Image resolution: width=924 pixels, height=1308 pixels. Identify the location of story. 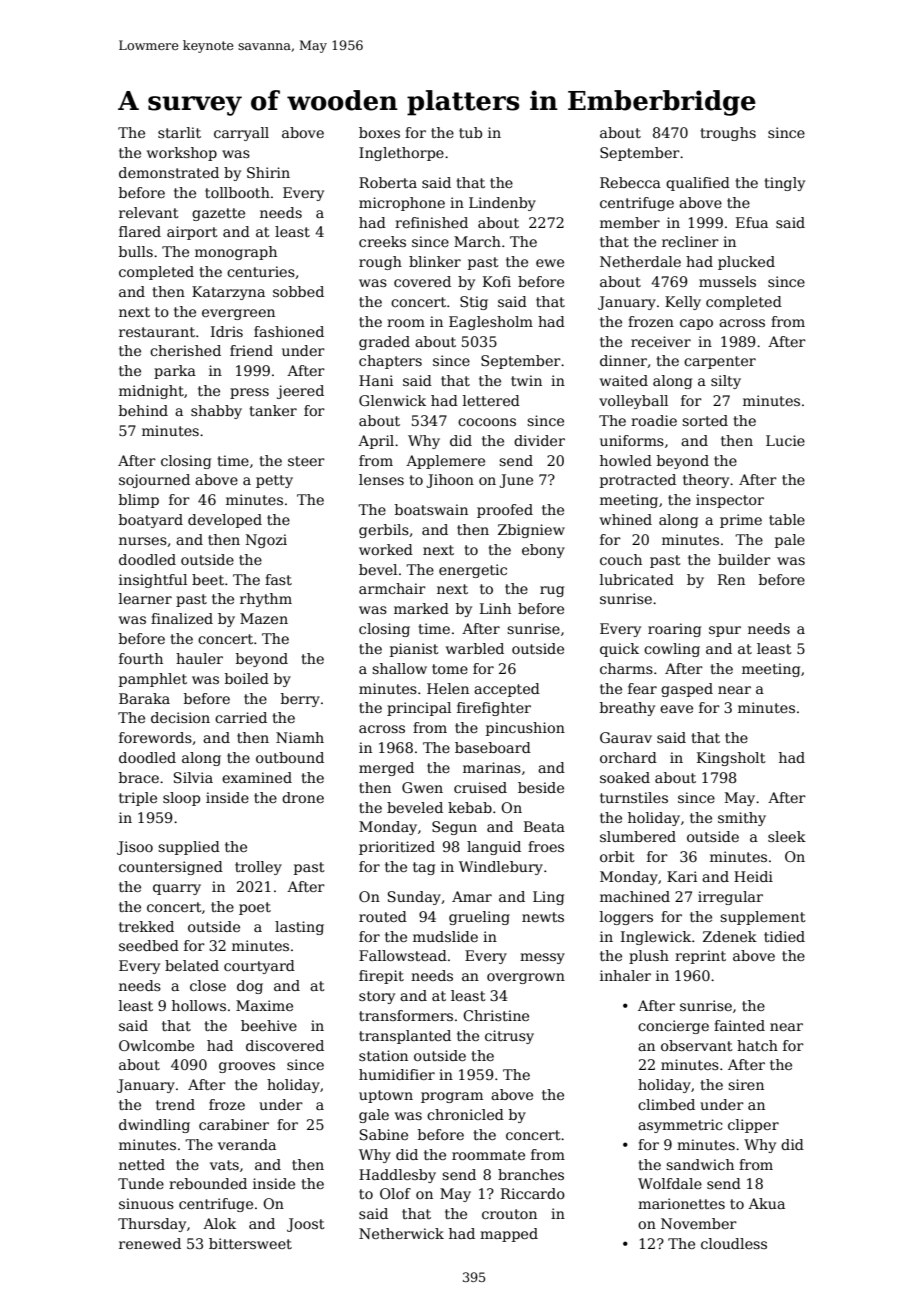
(377, 997).
